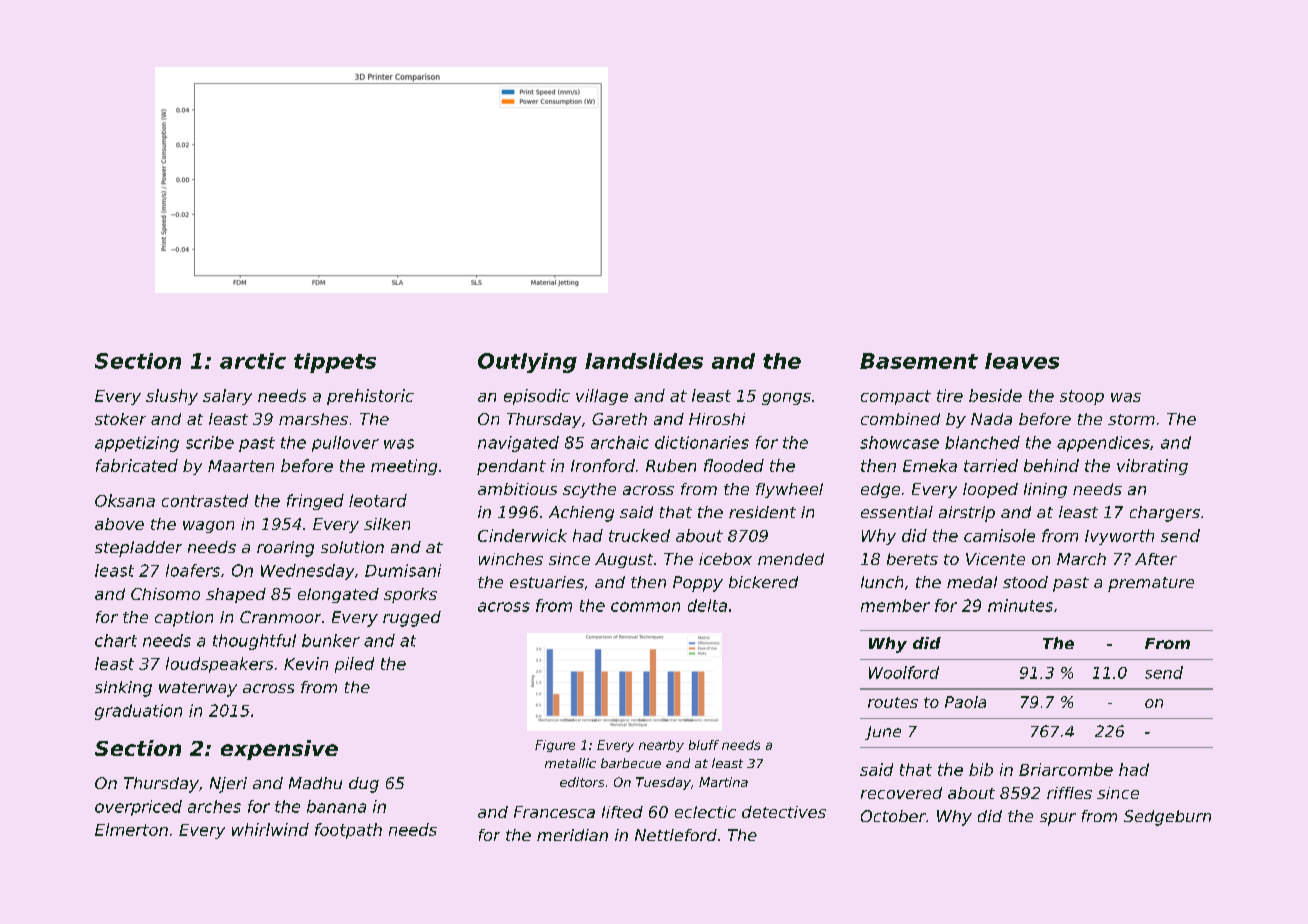  I want to click on Chisomo, so click(165, 594).
